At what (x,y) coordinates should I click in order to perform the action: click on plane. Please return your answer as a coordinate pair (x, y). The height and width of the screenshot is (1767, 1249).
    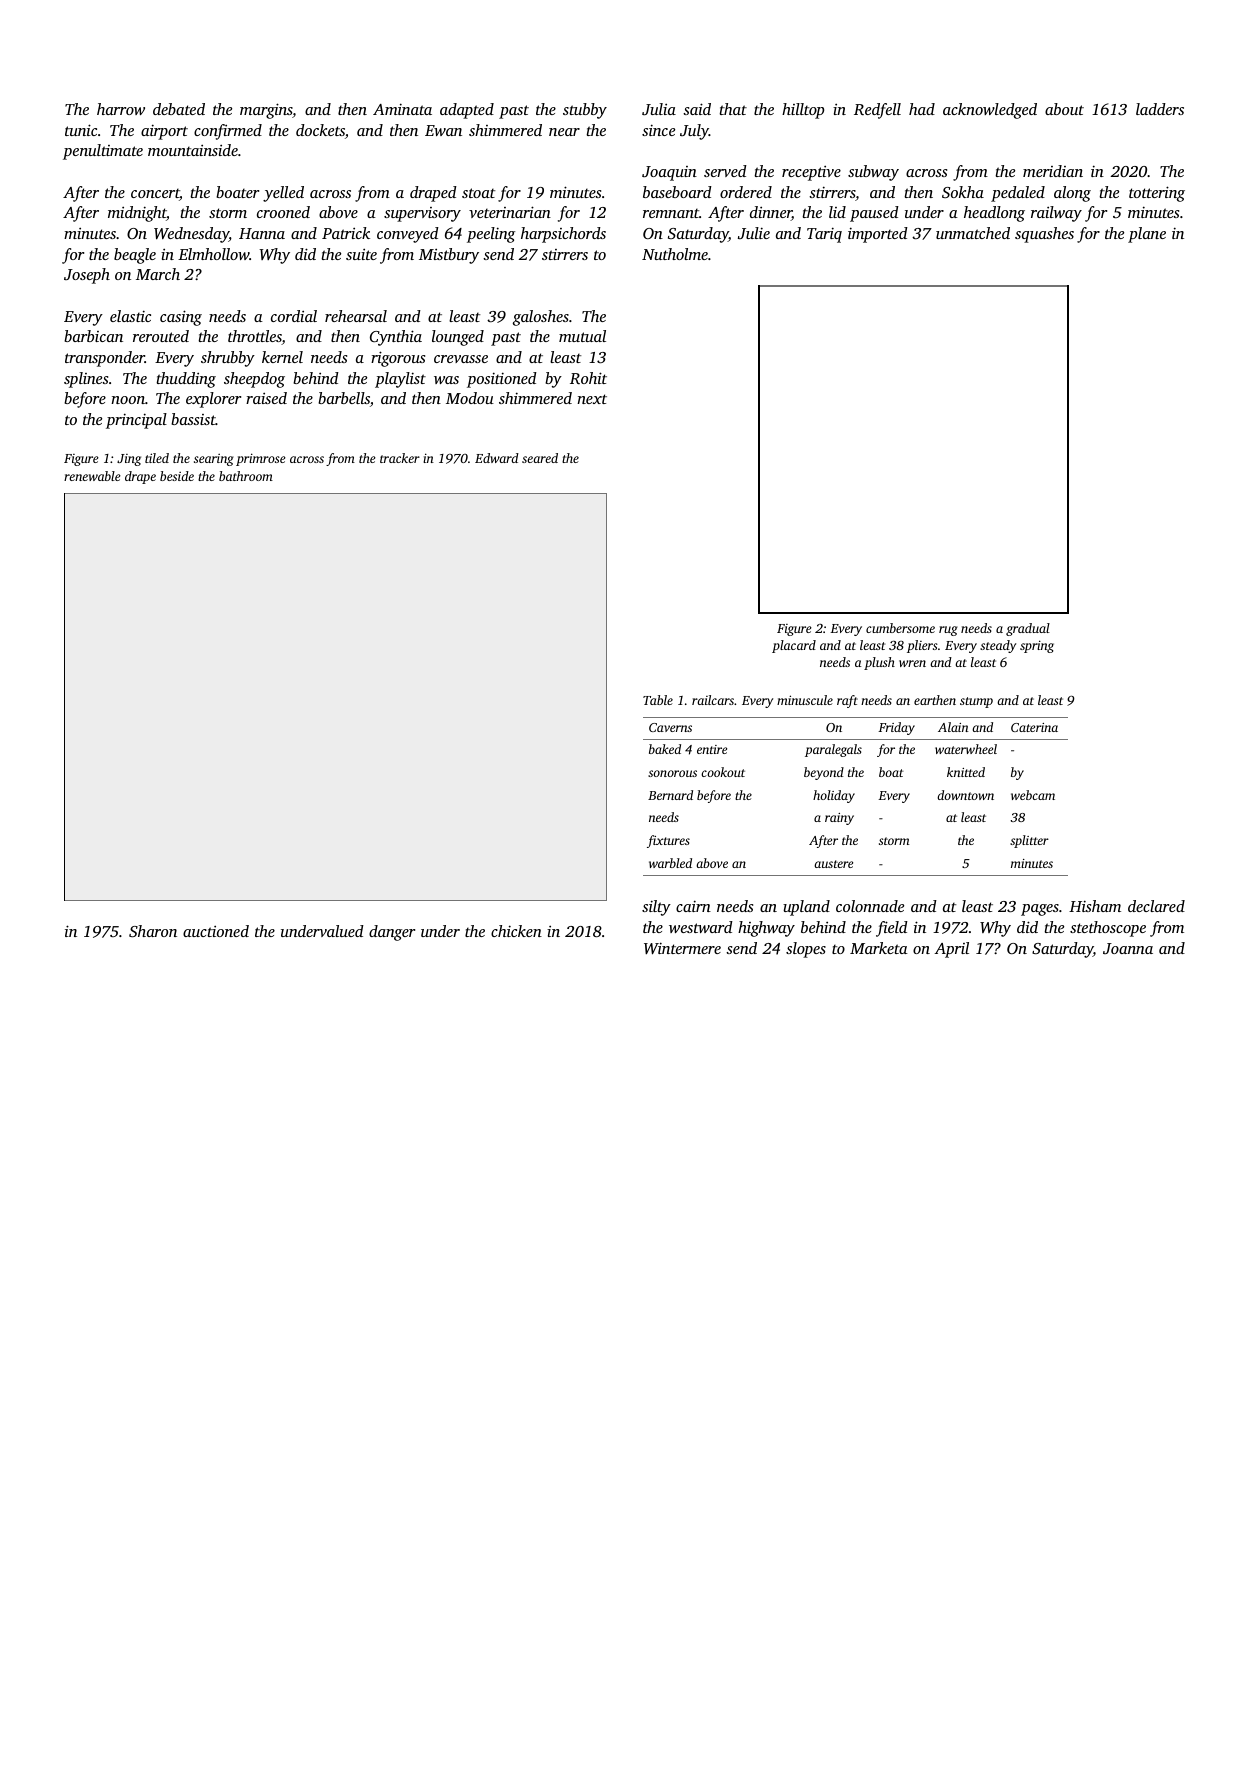
    Looking at the image, I should click on (1147, 235).
